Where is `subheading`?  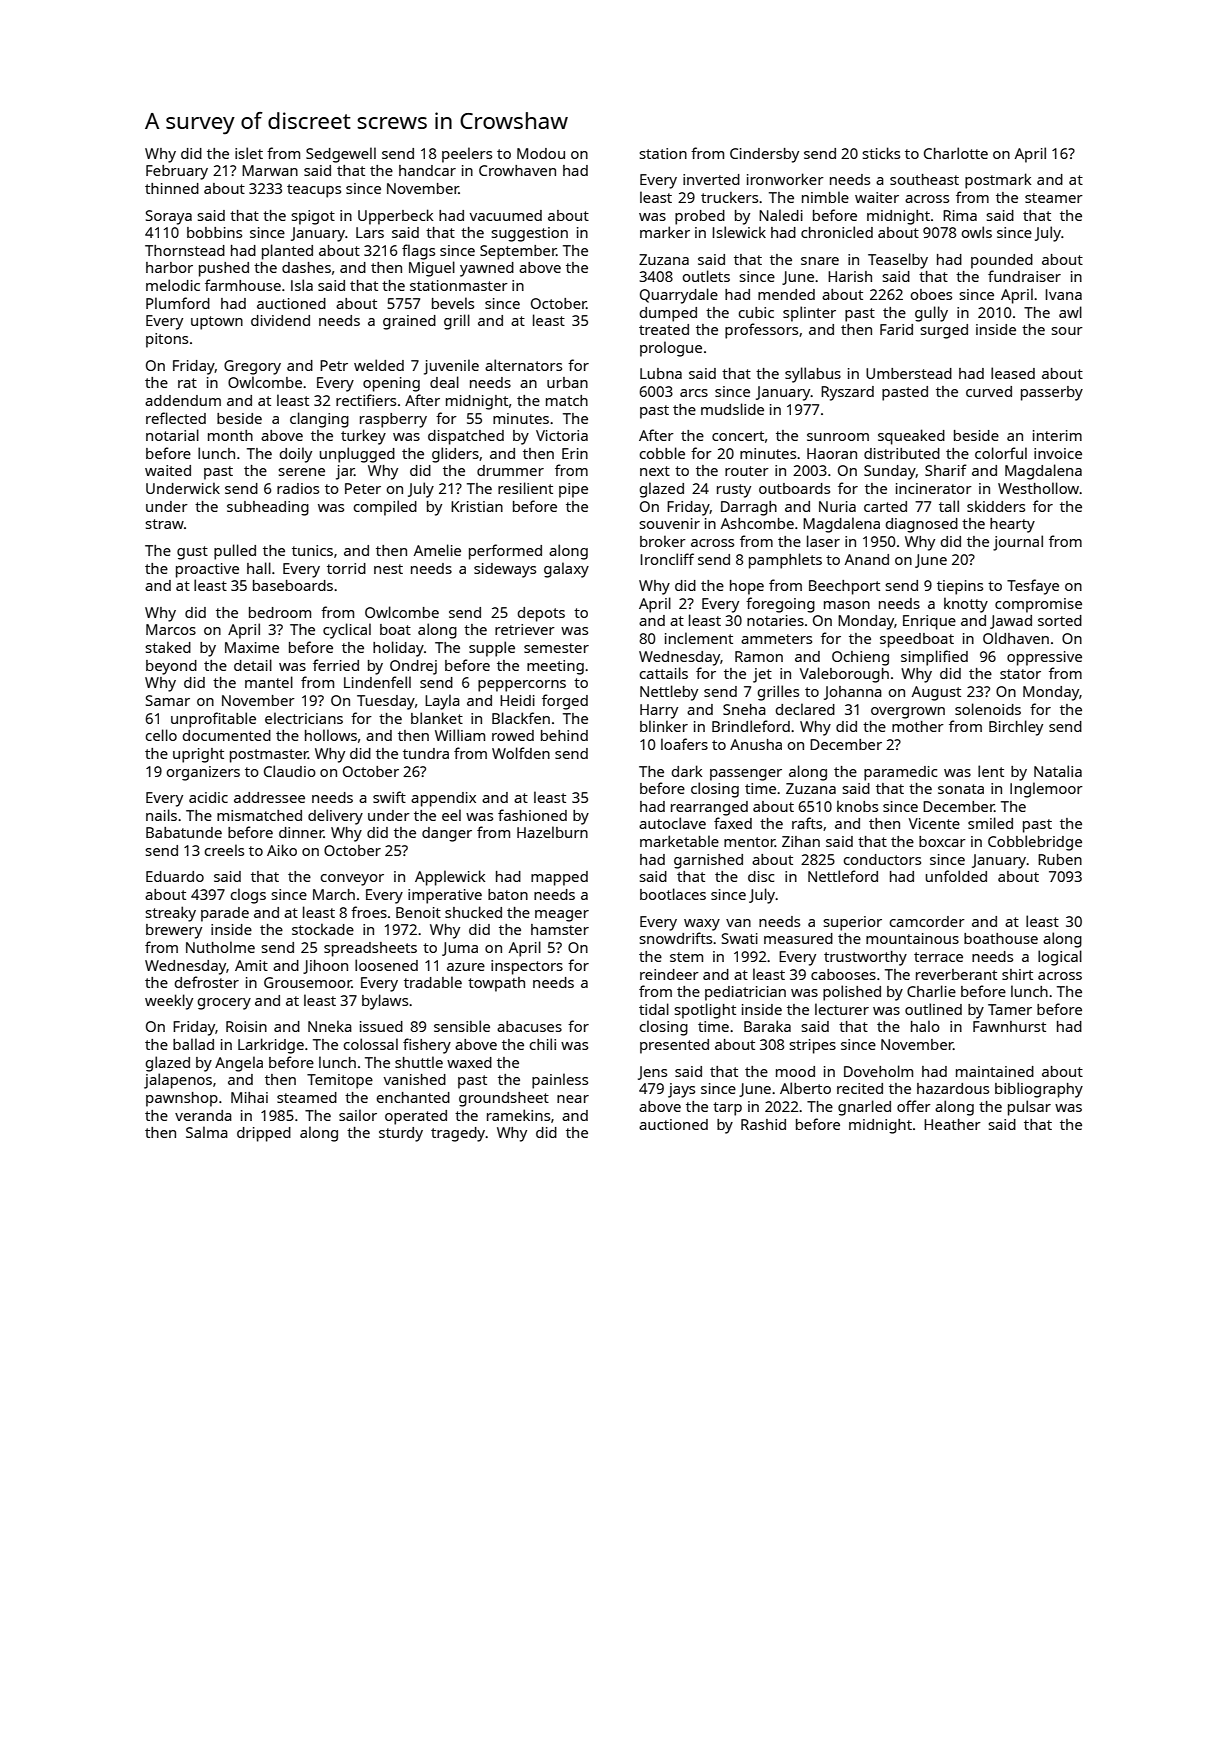 subheading is located at coordinates (268, 508).
